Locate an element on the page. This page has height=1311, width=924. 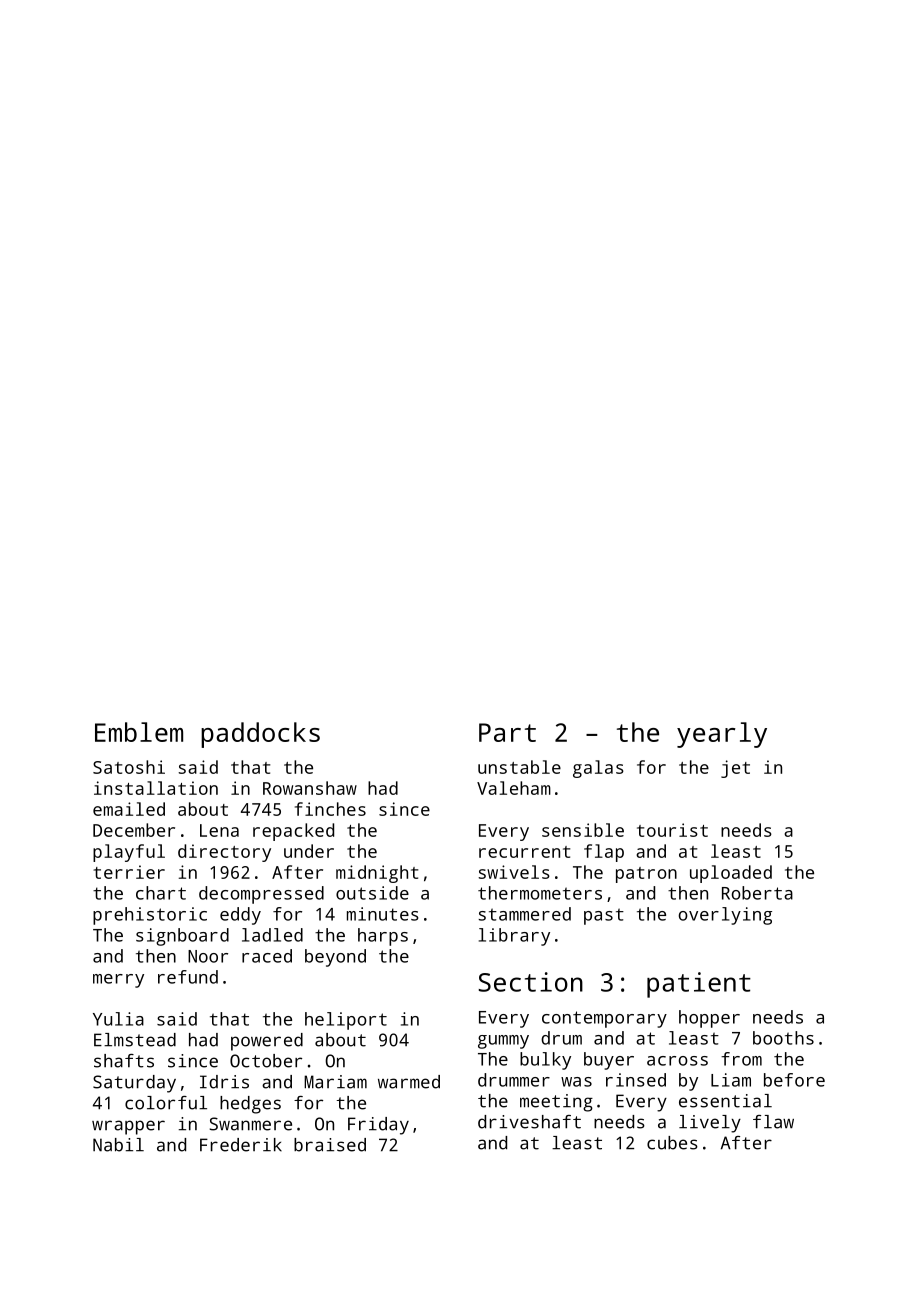
gummy is located at coordinates (503, 1042).
